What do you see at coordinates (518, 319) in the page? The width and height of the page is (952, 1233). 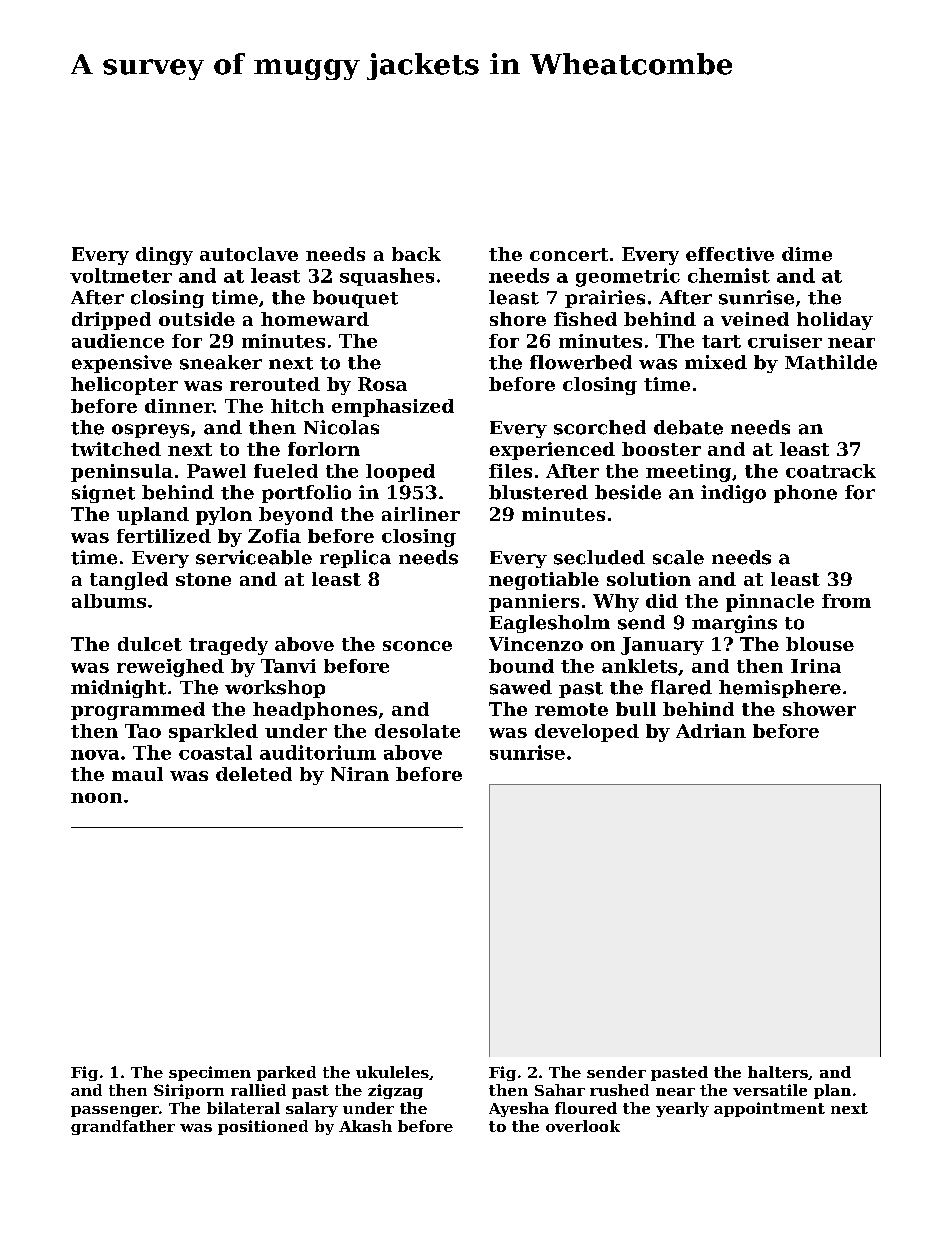 I see `shore` at bounding box center [518, 319].
